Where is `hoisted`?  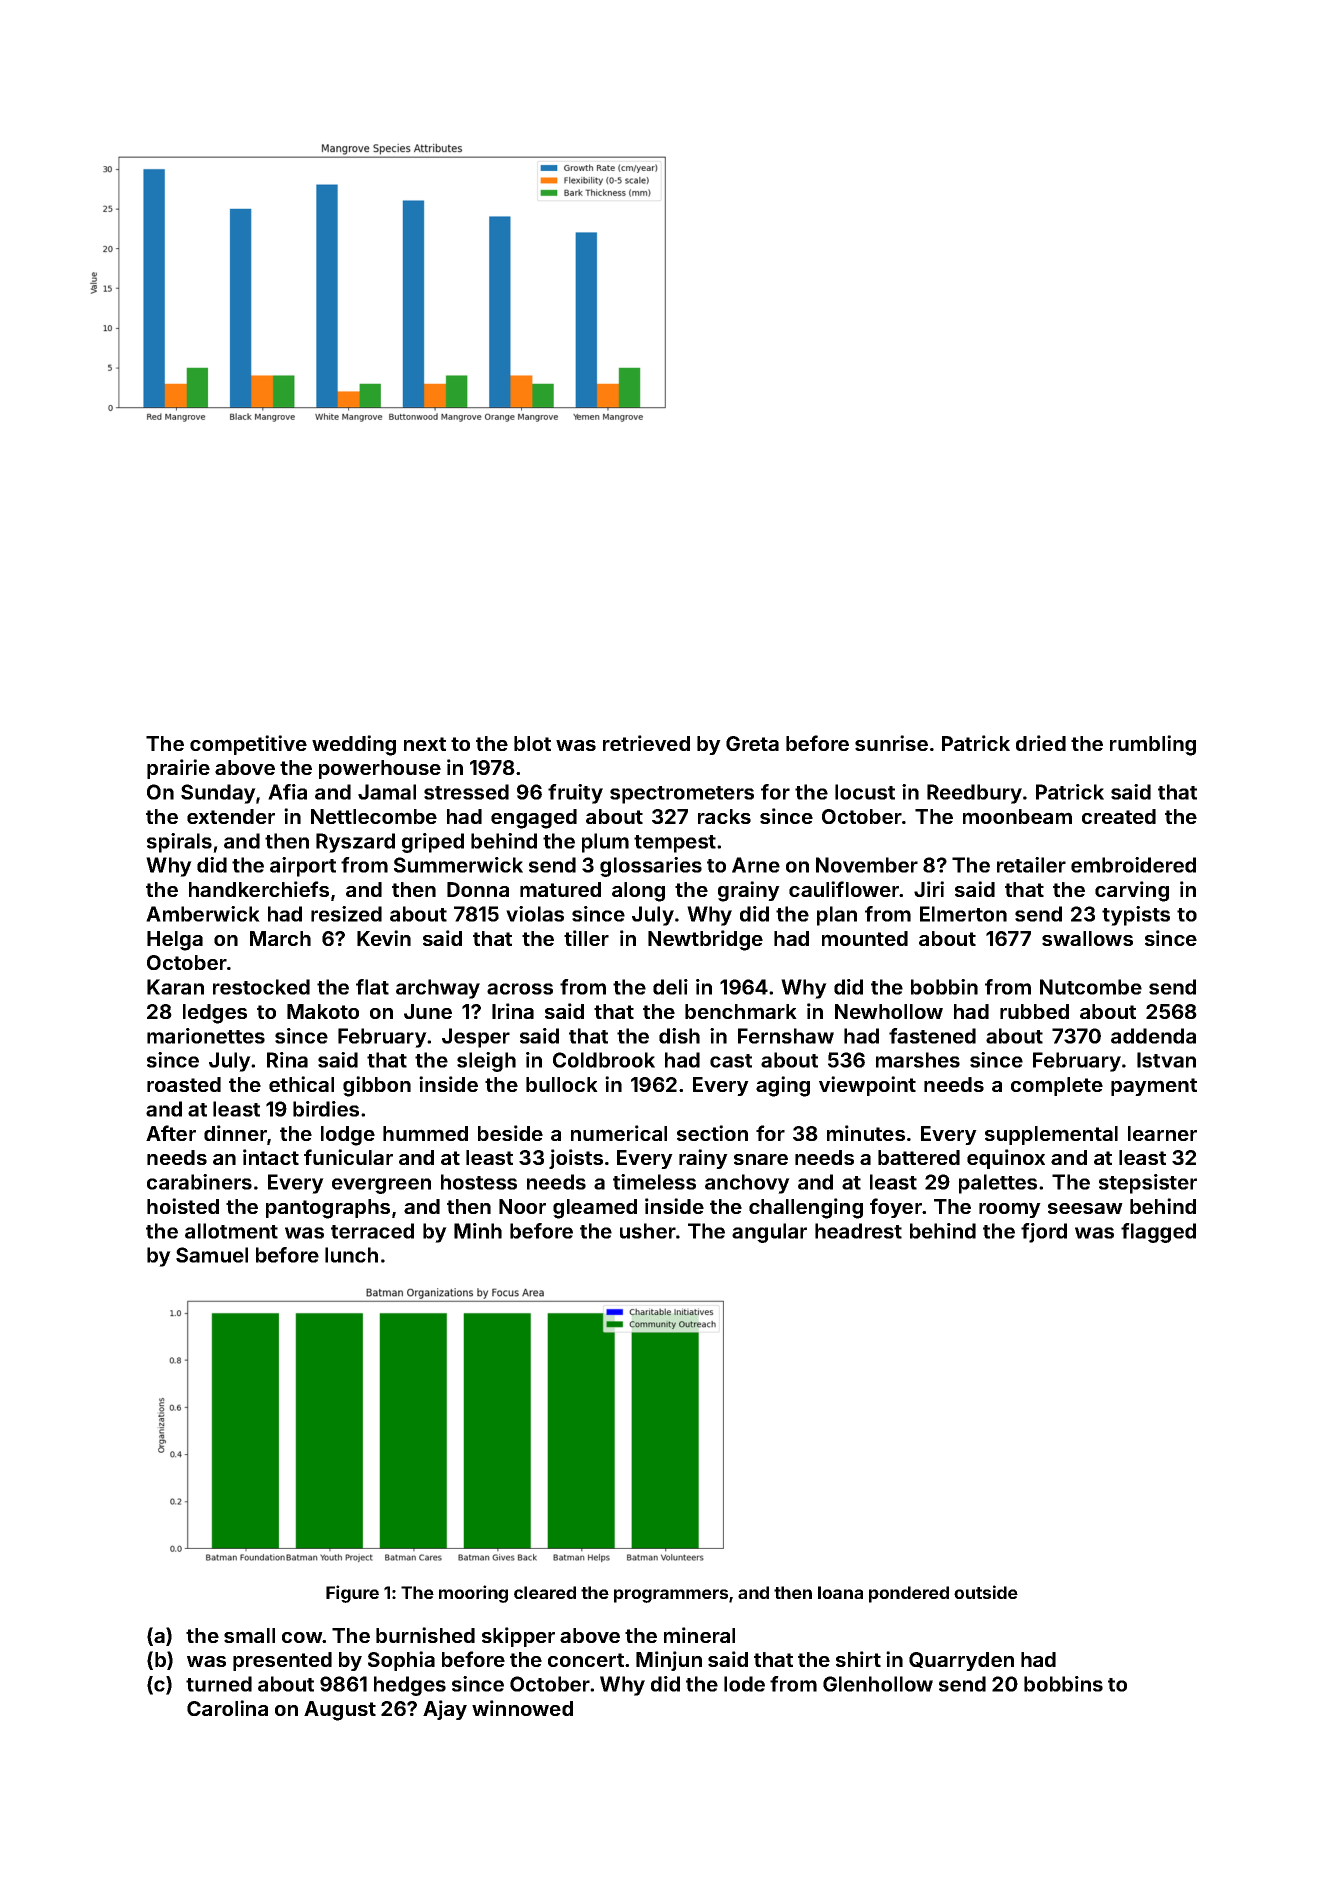
hoisted is located at coordinates (183, 1206).
